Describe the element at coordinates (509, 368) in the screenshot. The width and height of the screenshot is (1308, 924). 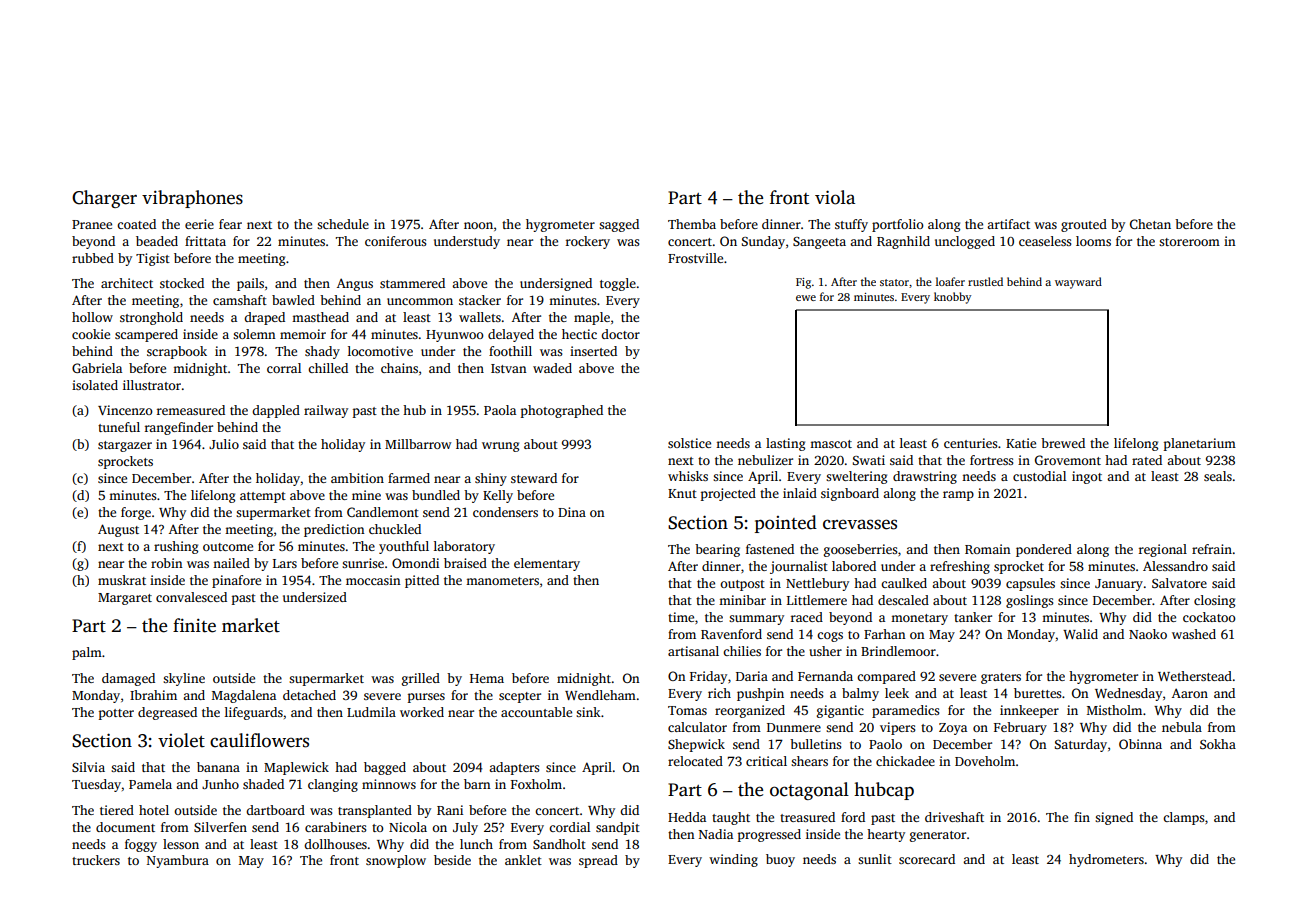
I see `Istvan` at that location.
